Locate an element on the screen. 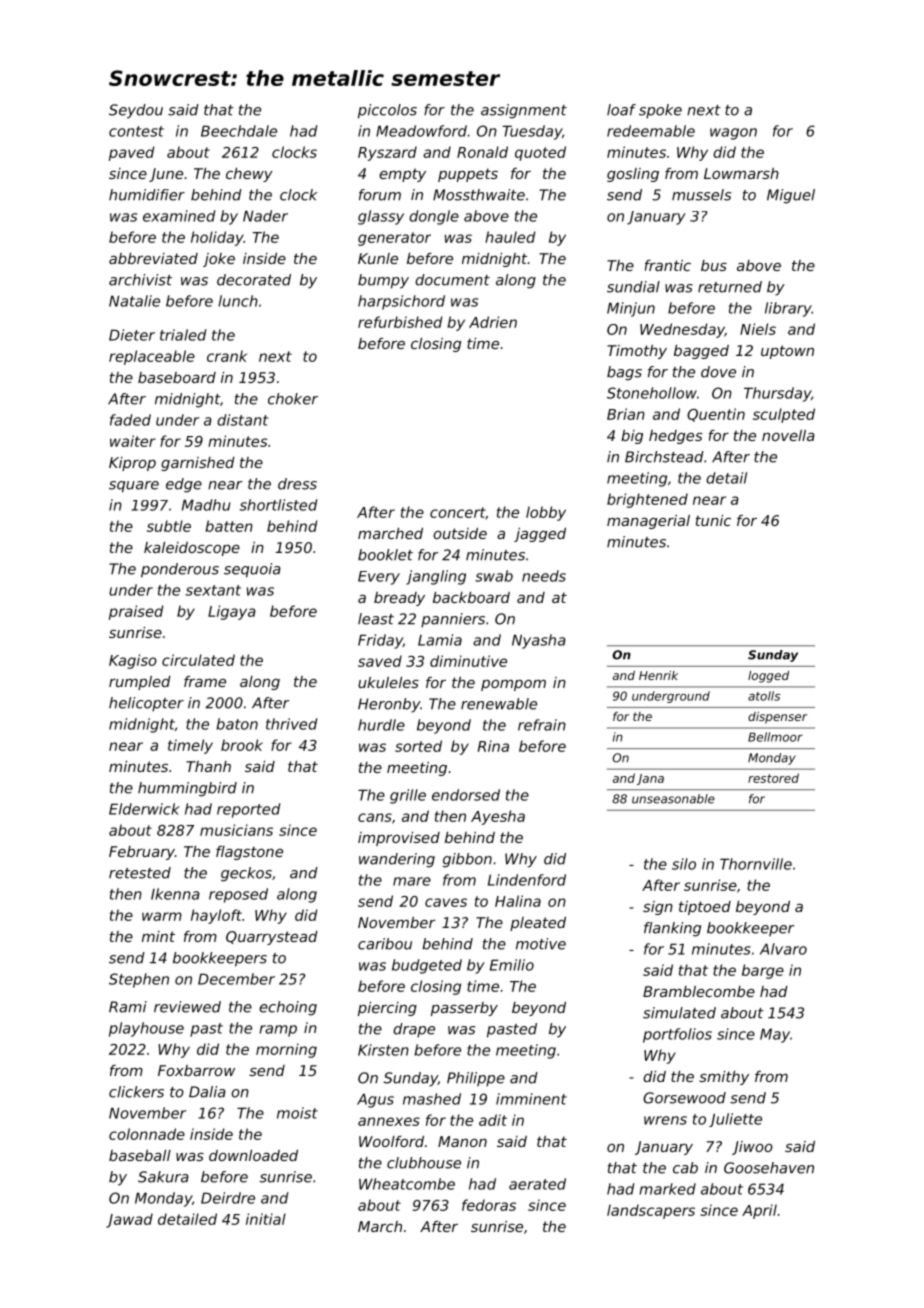 The width and height of the screenshot is (924, 1308). Deirdre is located at coordinates (228, 1198).
